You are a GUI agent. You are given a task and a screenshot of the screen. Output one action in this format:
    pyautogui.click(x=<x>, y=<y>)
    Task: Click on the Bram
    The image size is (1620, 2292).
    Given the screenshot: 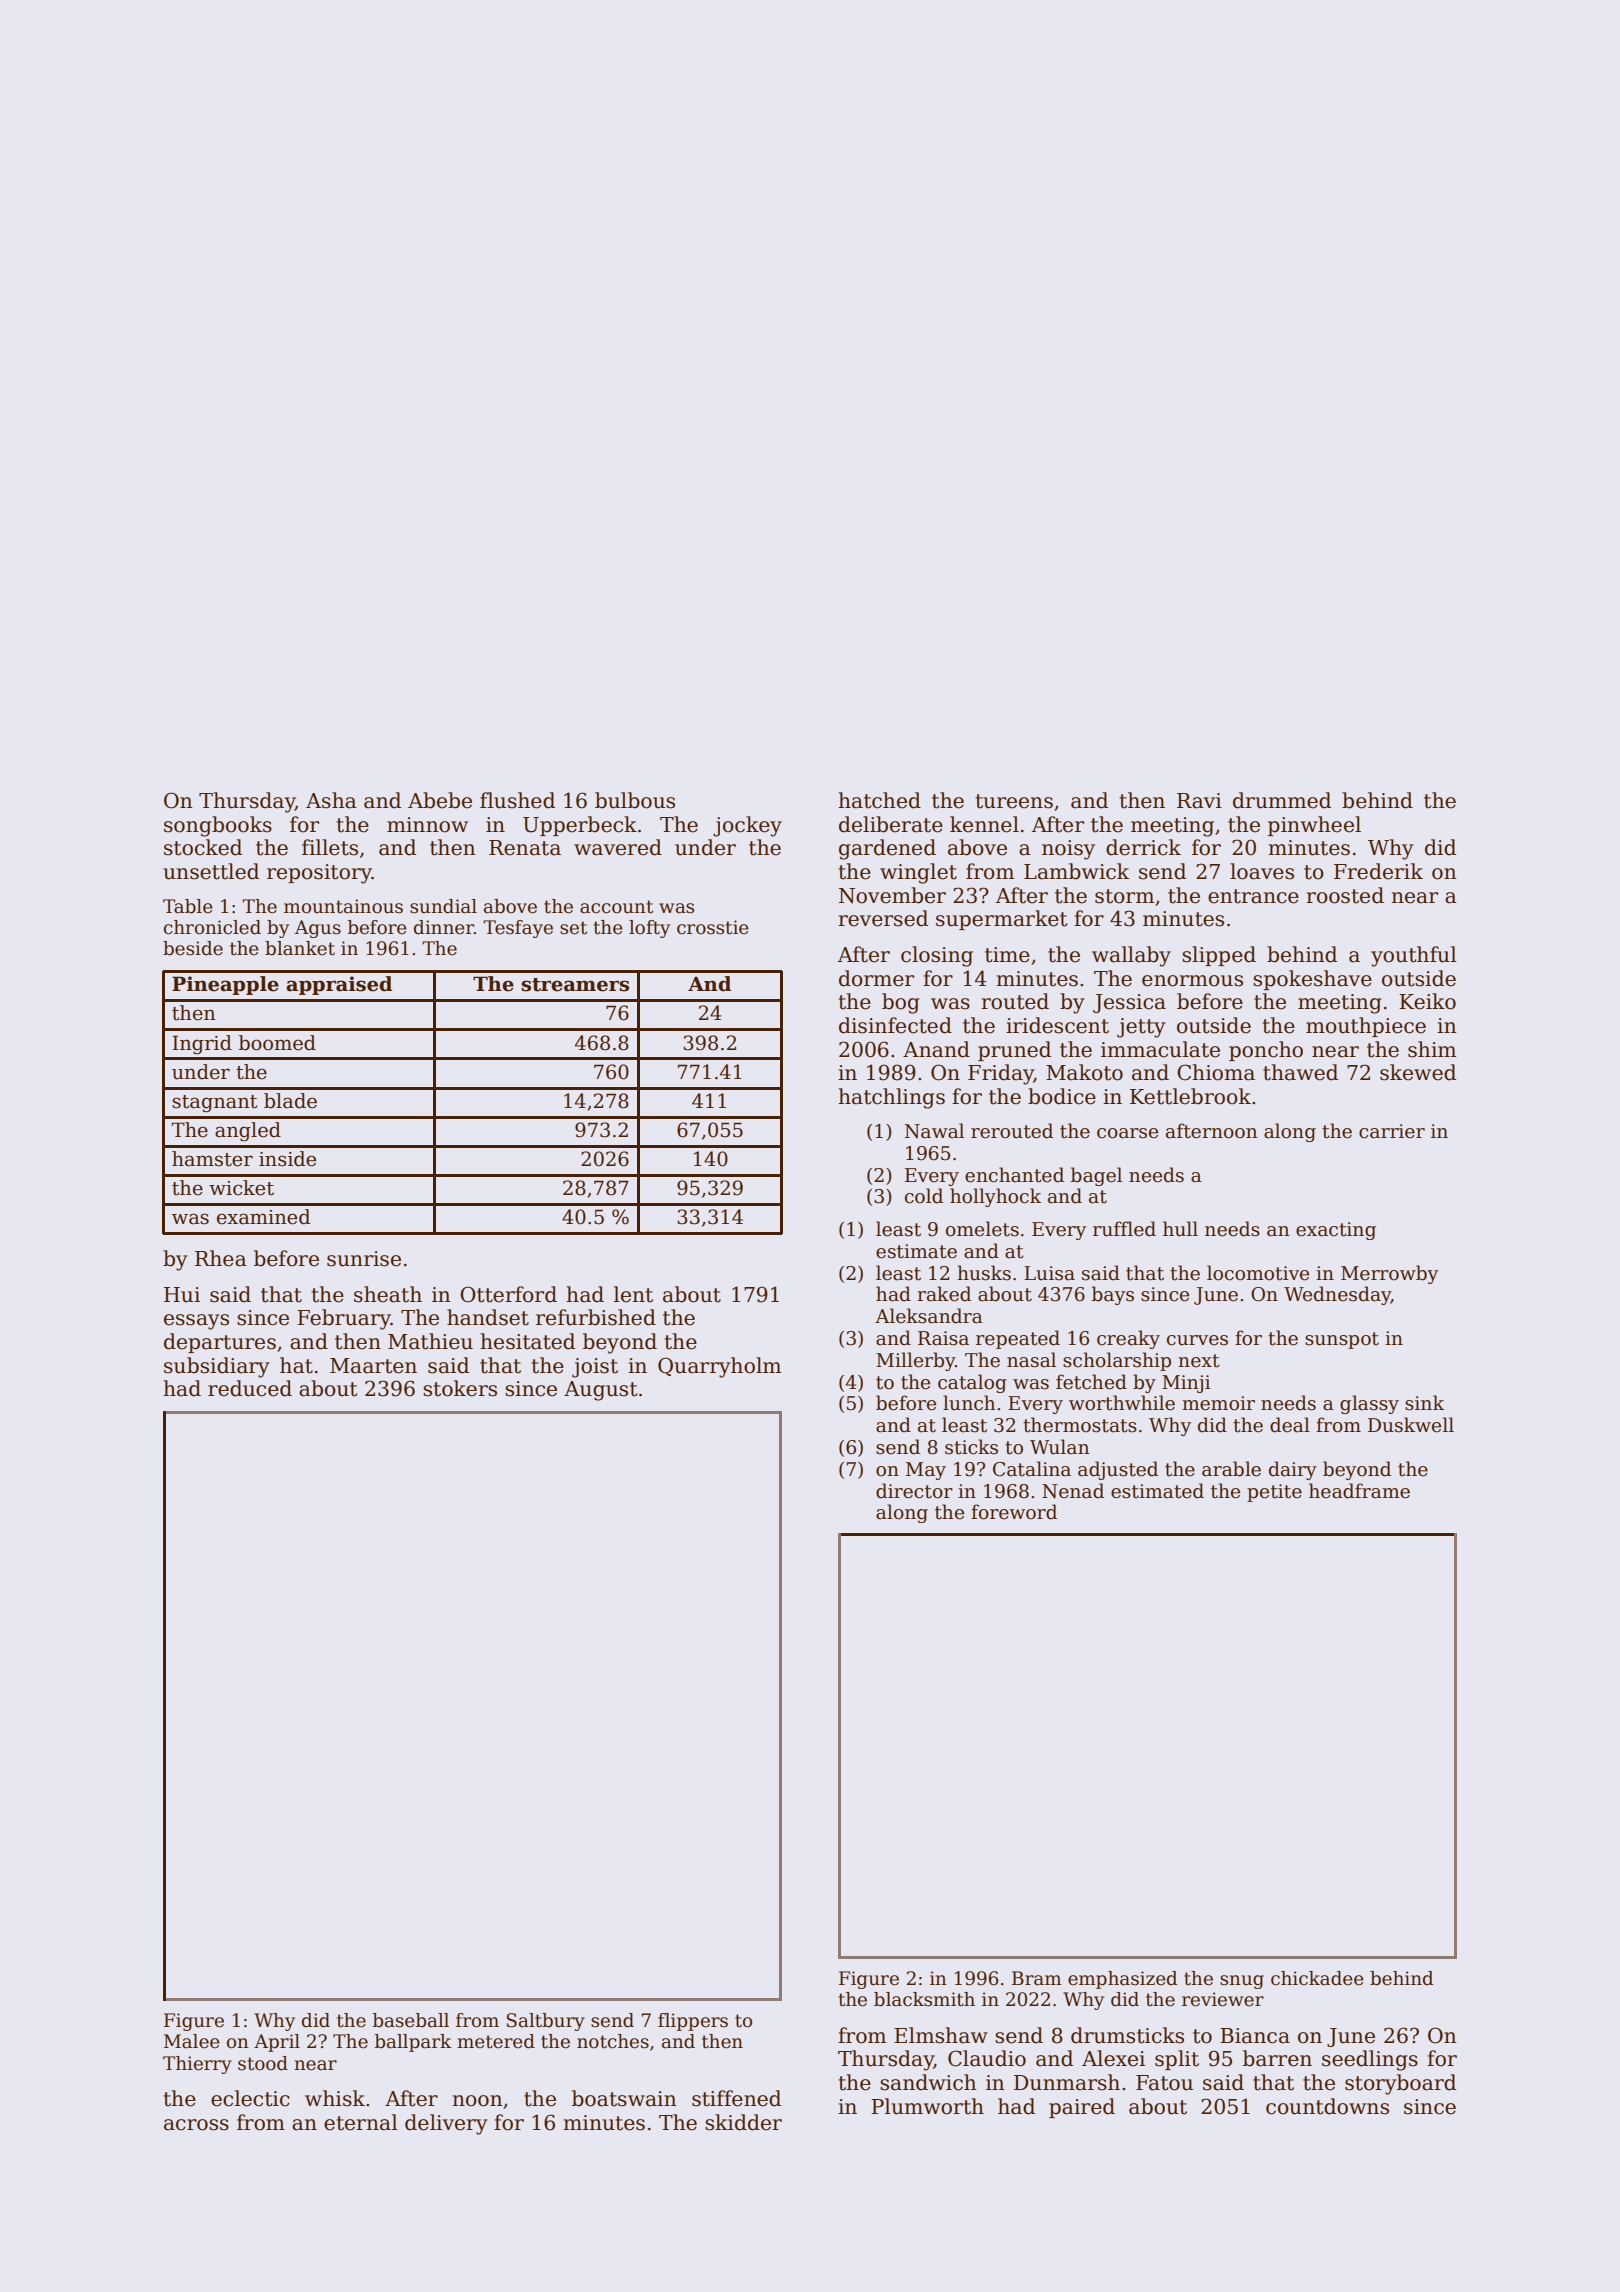 What is the action you would take?
    pyautogui.click(x=1037, y=1978)
